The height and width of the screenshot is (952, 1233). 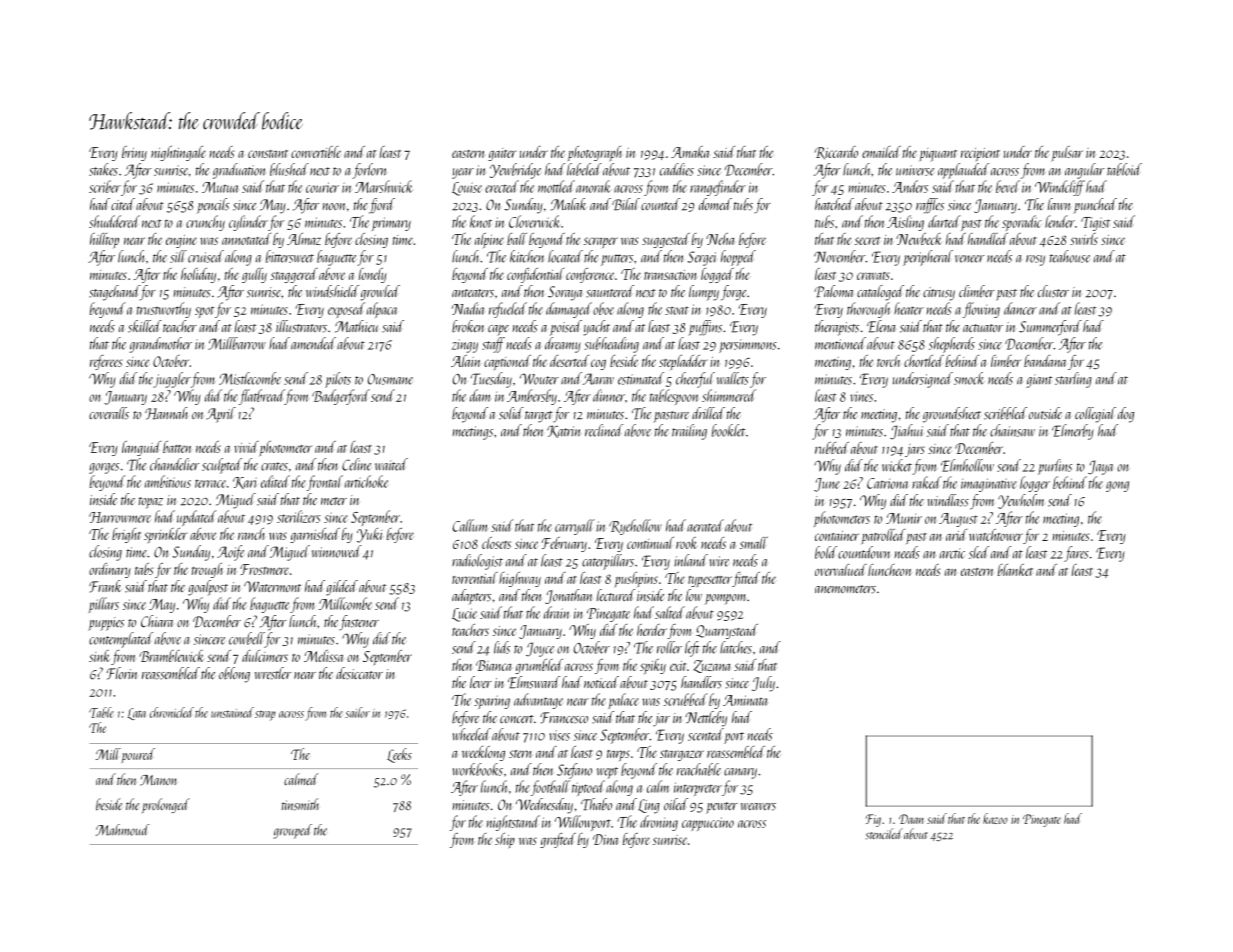 I want to click on cylinder, so click(x=248, y=223).
